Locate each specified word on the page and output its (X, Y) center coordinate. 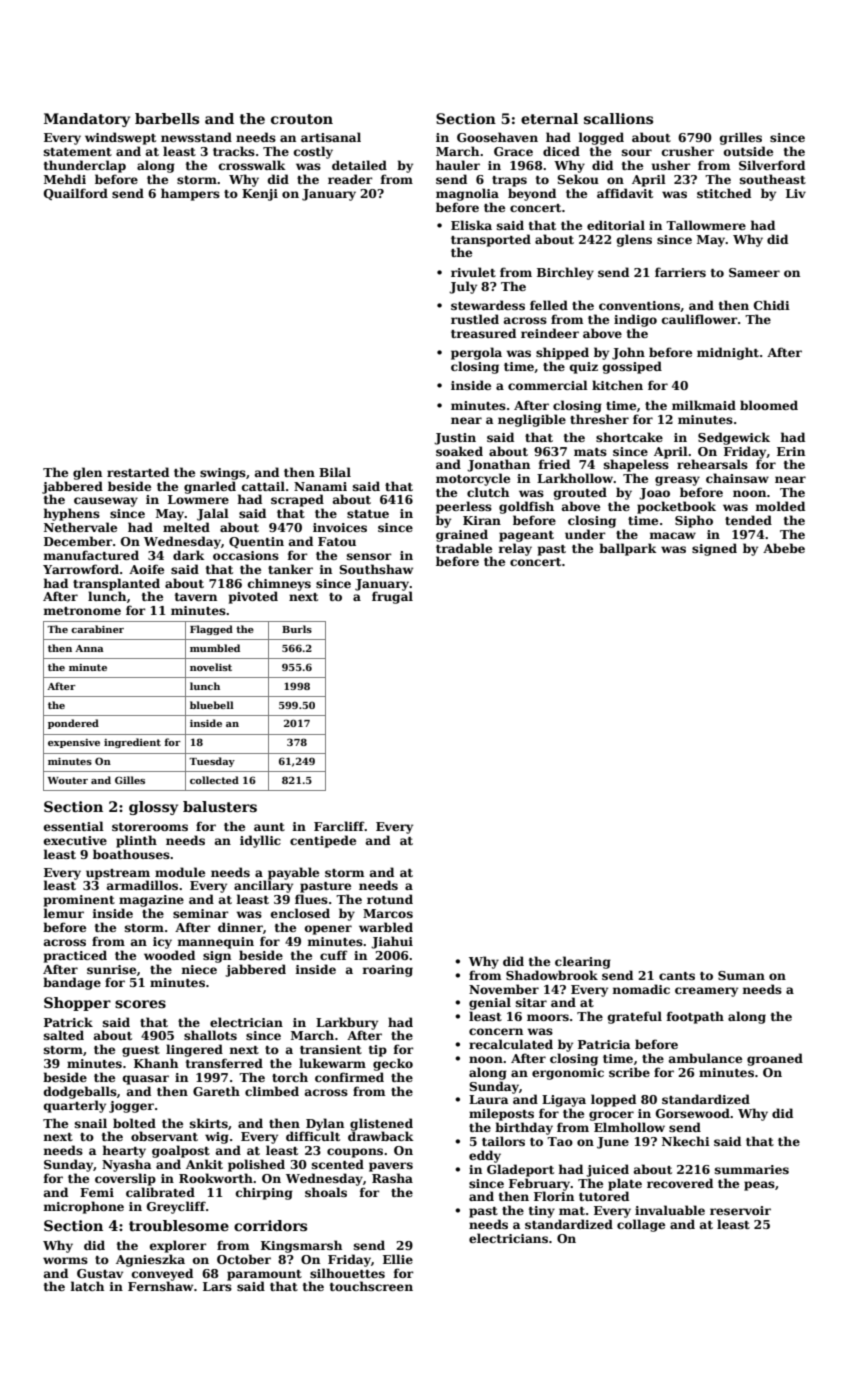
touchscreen (371, 1286)
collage (641, 1225)
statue (368, 514)
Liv (796, 193)
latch (87, 1286)
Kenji (260, 195)
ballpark (628, 549)
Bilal (335, 472)
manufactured (91, 555)
